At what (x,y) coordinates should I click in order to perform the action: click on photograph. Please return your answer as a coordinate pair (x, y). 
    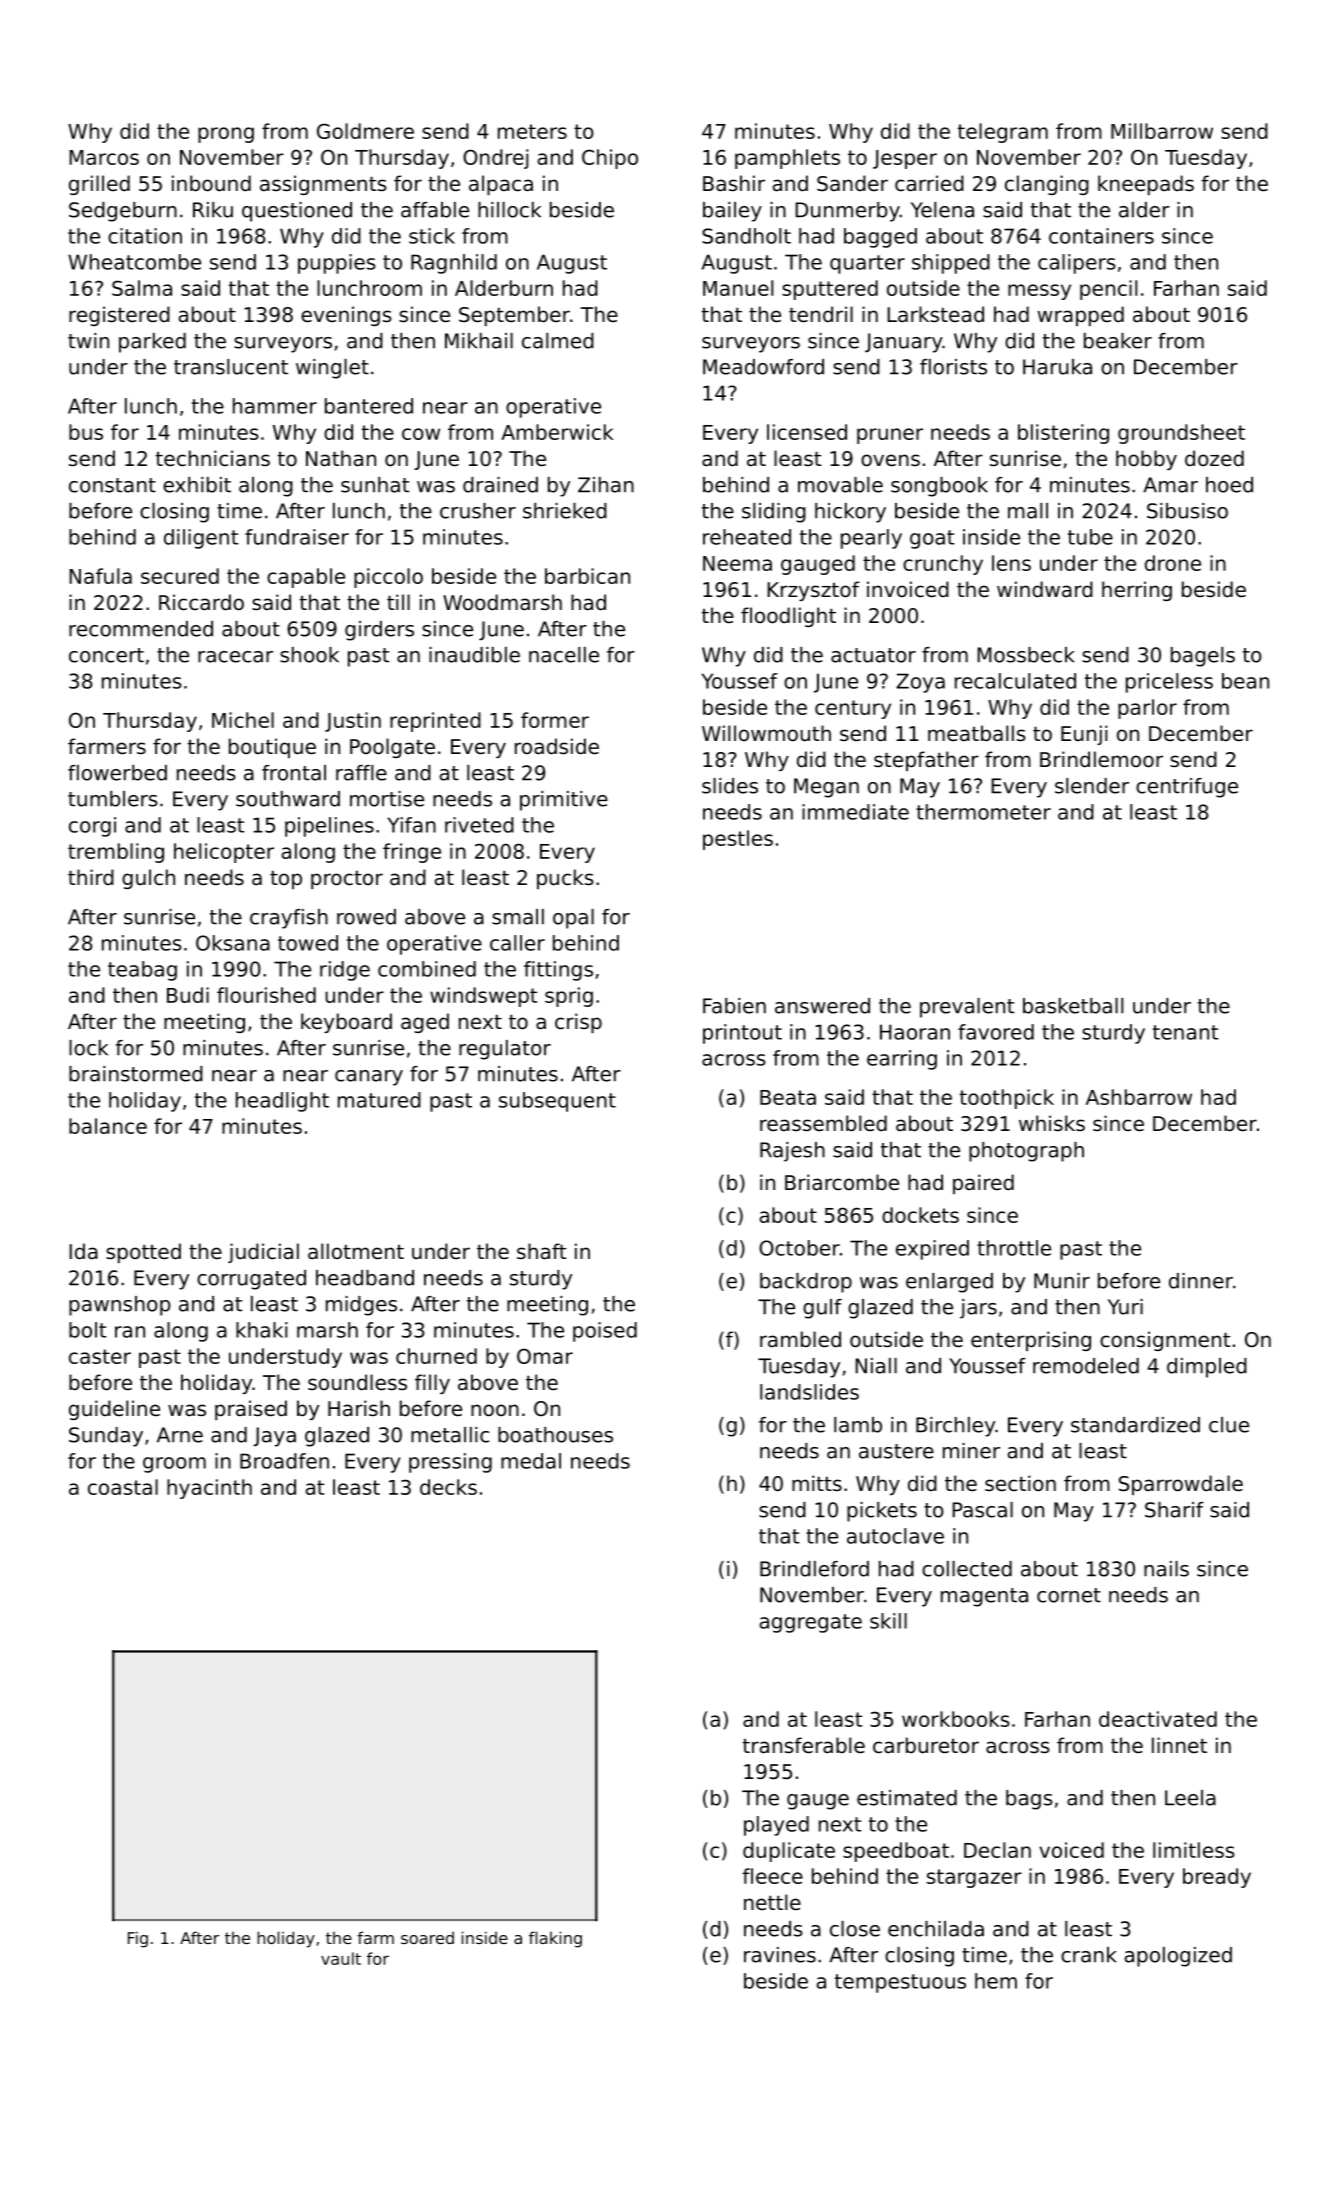
    Looking at the image, I should click on (1026, 1152).
